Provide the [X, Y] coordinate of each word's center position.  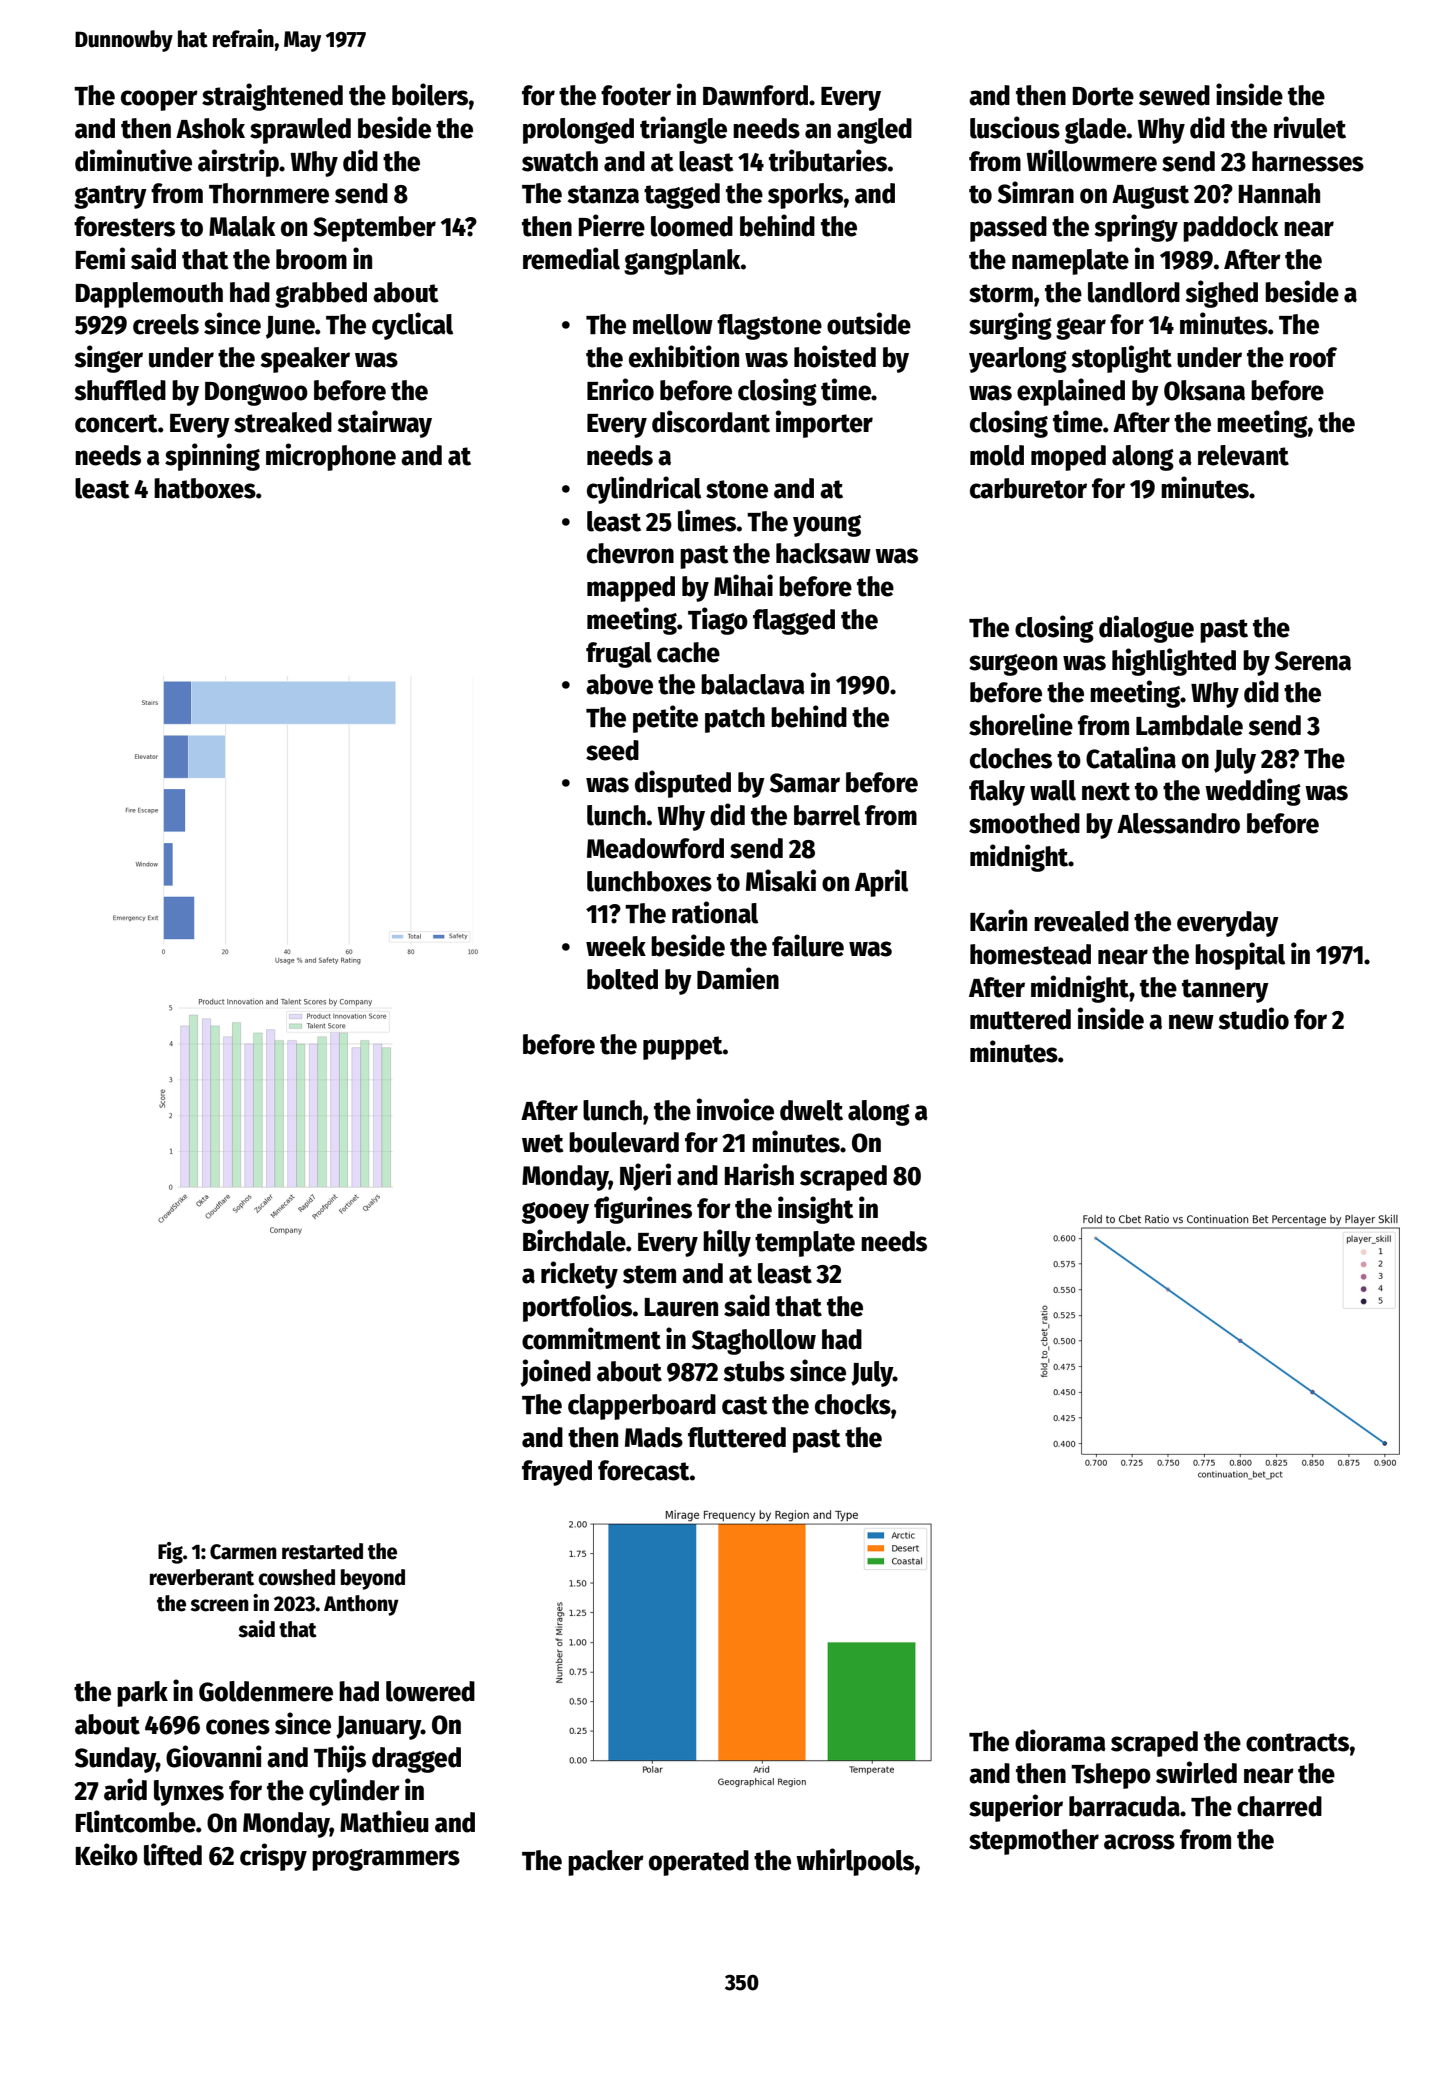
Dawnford [755, 95]
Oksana [1204, 390]
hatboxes [205, 488]
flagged [794, 622]
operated [699, 1863]
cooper [159, 100]
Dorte [1103, 96]
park [142, 1694]
